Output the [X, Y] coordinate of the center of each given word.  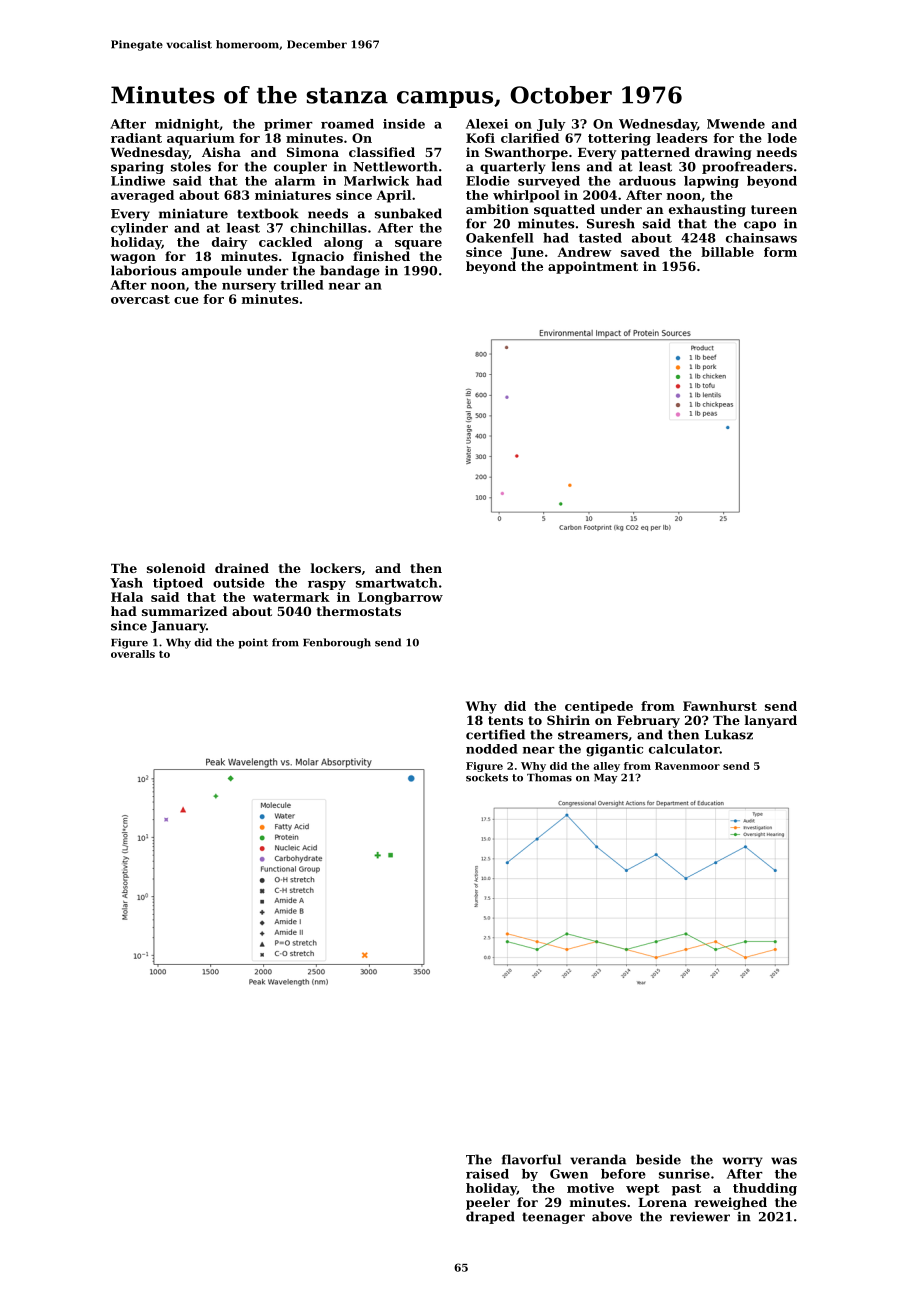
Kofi [480, 138]
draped [490, 1217]
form [780, 252]
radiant [136, 138]
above [612, 1216]
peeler [488, 1203]
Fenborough [337, 643]
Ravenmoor [687, 766]
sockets [487, 777]
